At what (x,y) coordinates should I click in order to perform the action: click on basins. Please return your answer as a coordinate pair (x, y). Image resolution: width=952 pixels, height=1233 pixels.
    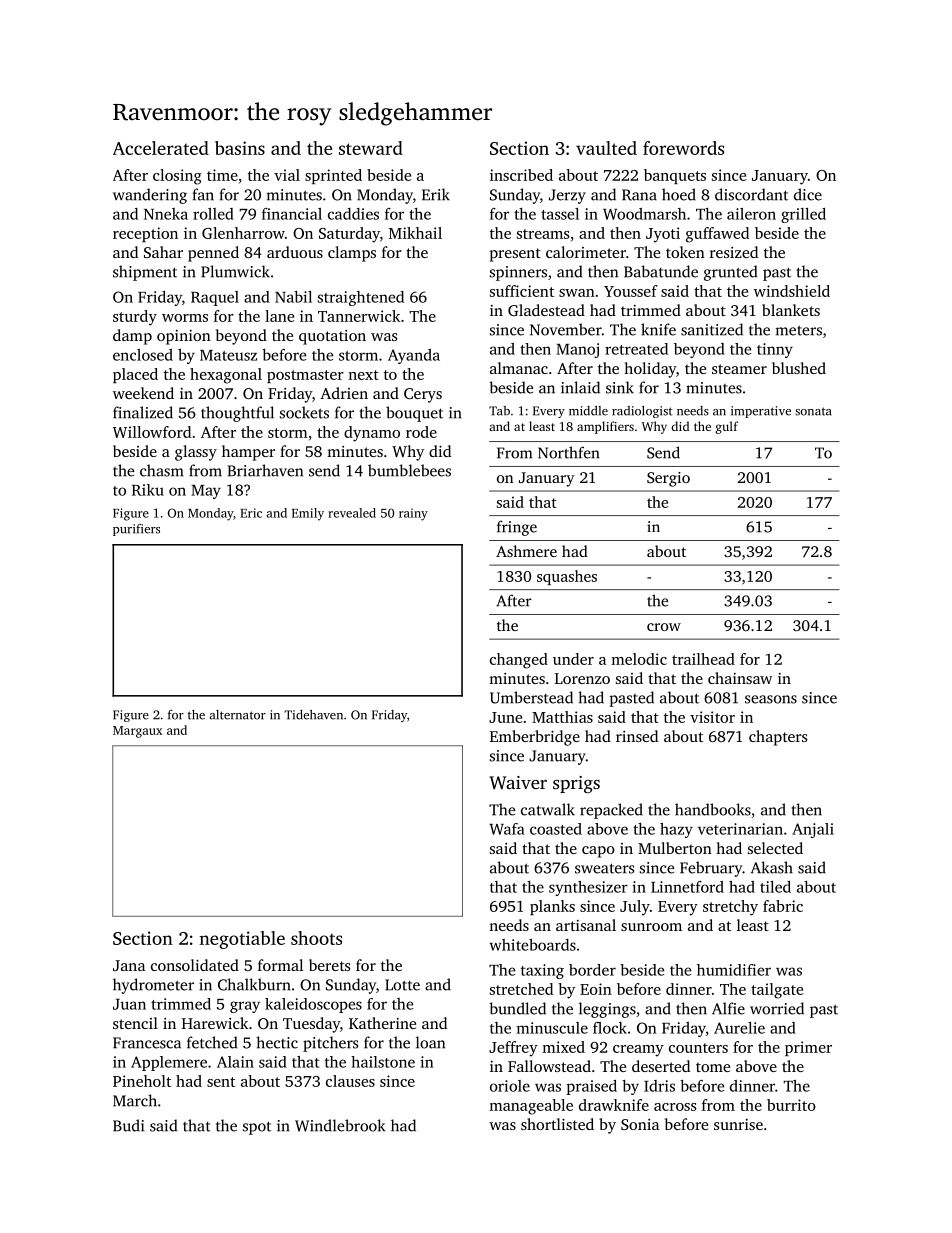
    Looking at the image, I should click on (240, 148).
